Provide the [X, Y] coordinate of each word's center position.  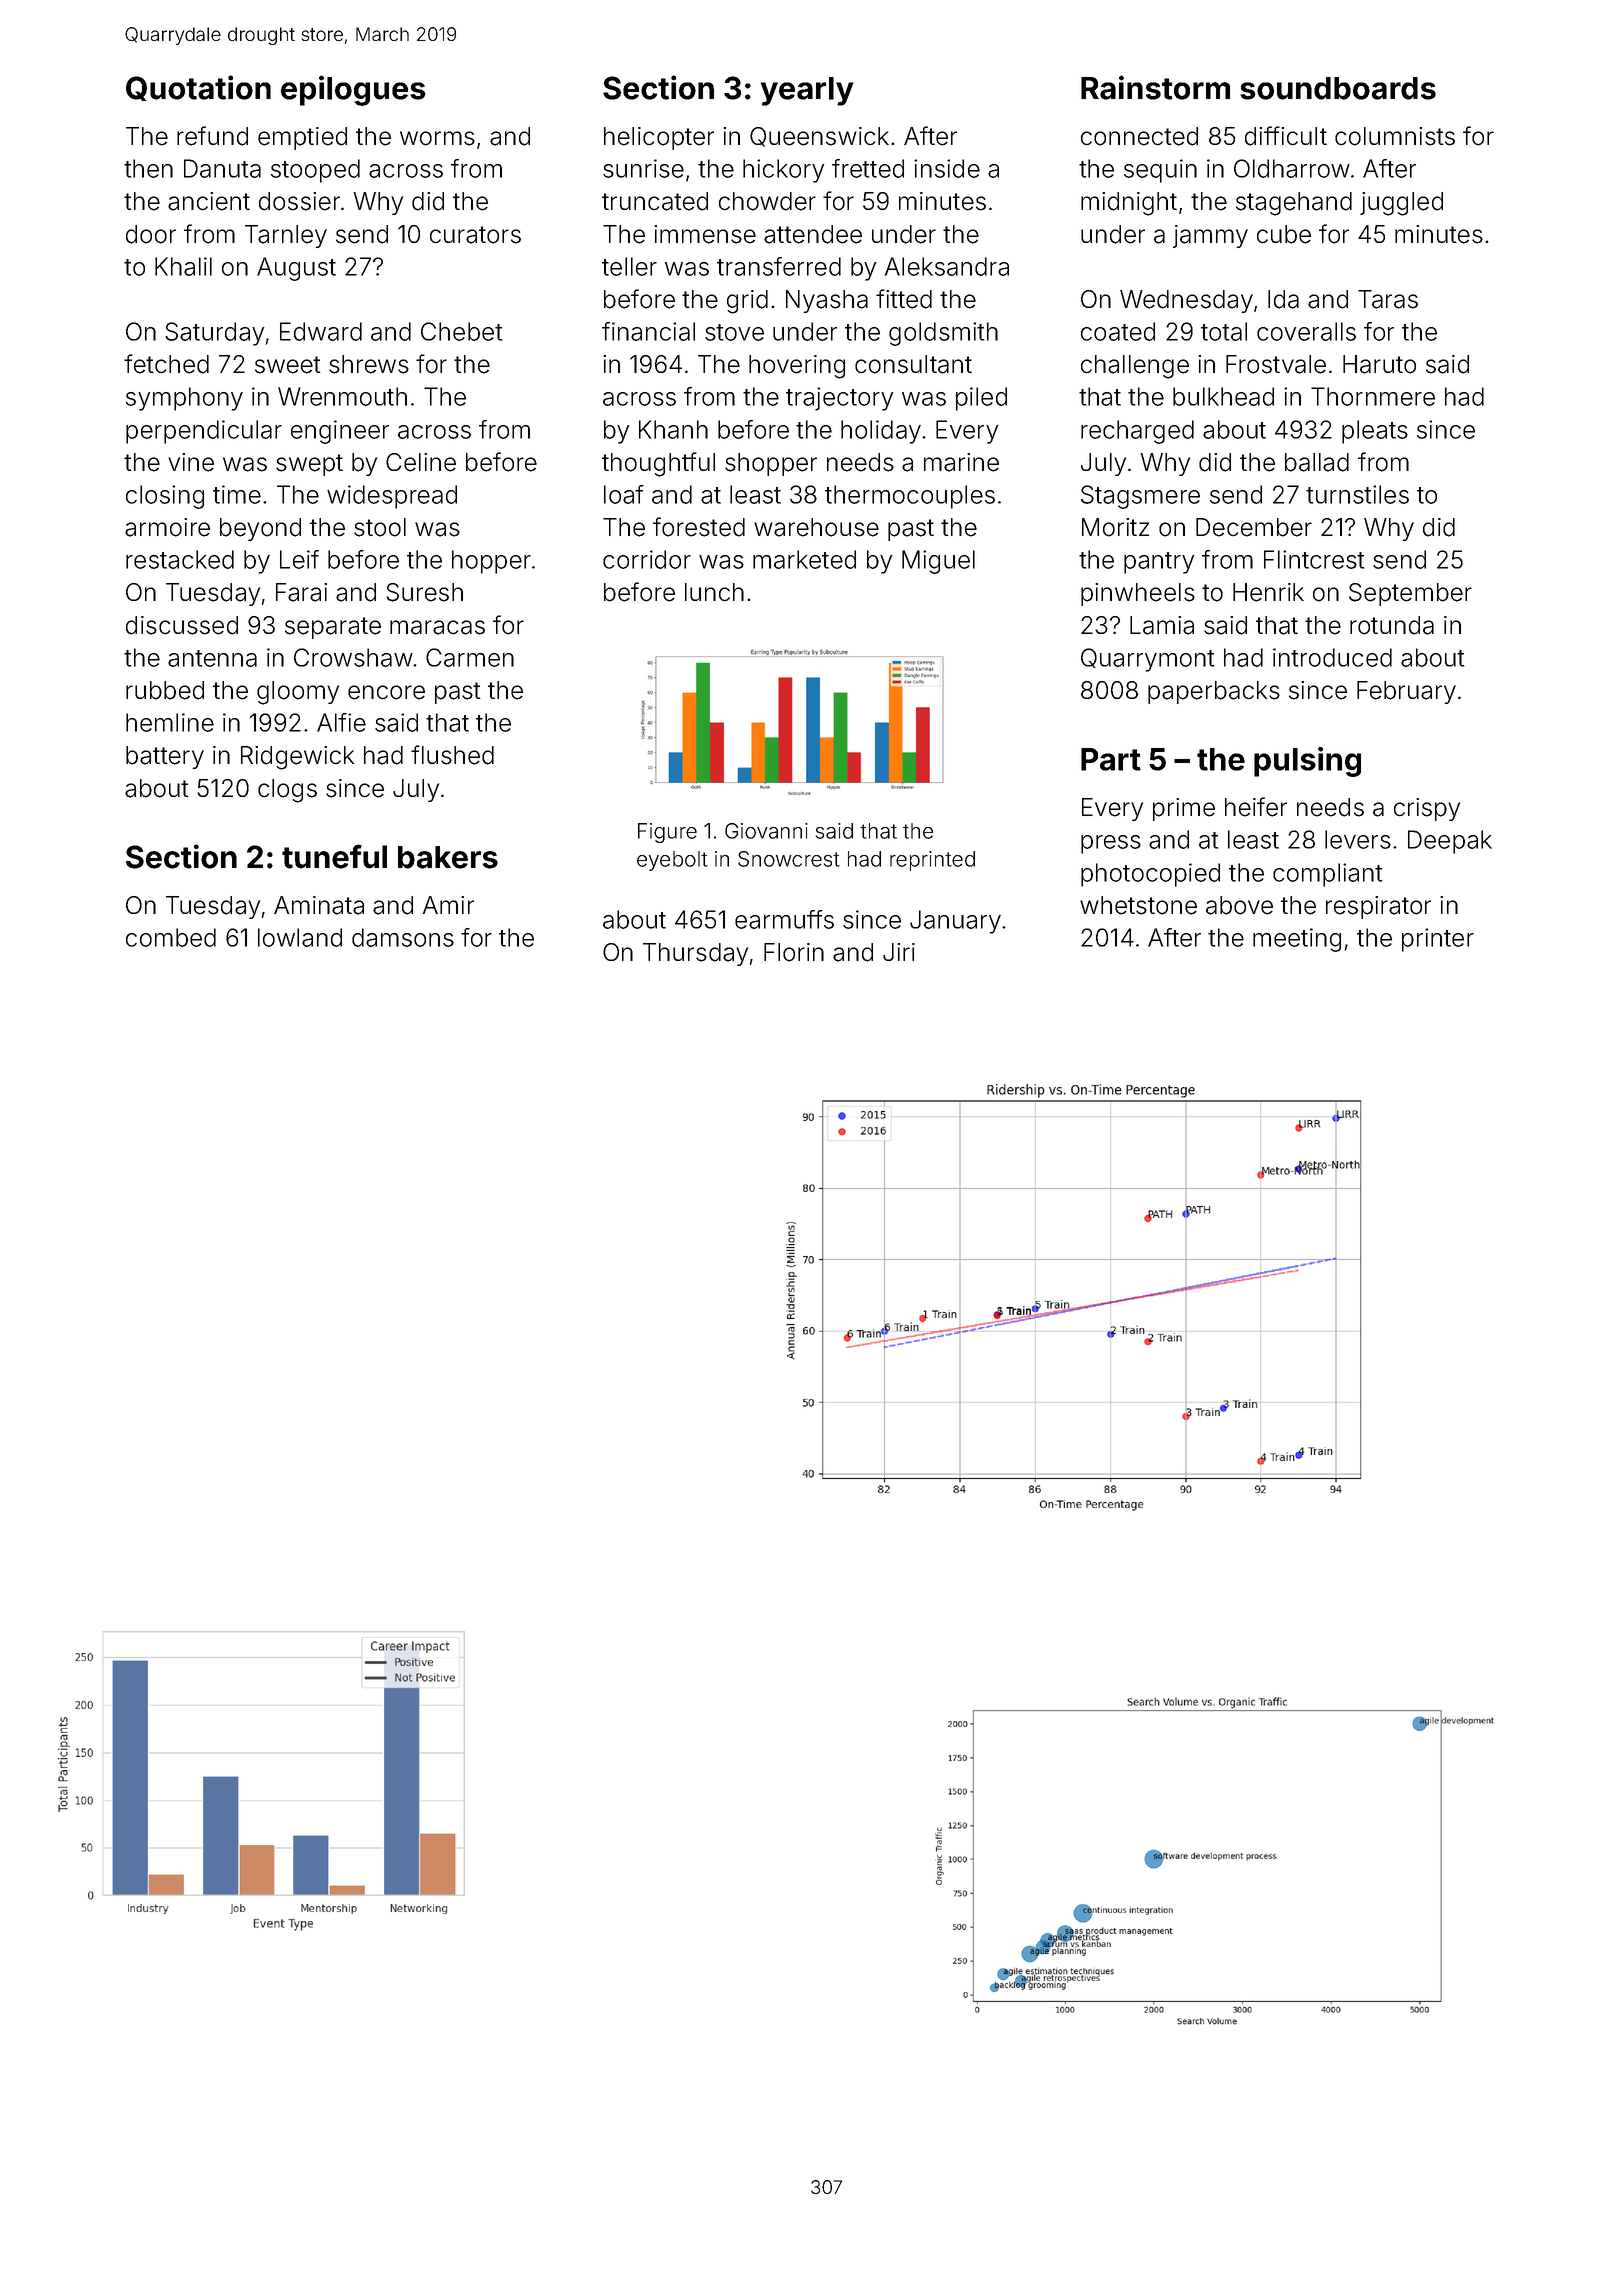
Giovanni [766, 831]
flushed [452, 755]
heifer [1256, 807]
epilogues [353, 90]
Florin [794, 952]
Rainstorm [1155, 87]
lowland [300, 937]
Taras [1388, 299]
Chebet [461, 331]
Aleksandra [947, 266]
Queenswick [819, 137]
